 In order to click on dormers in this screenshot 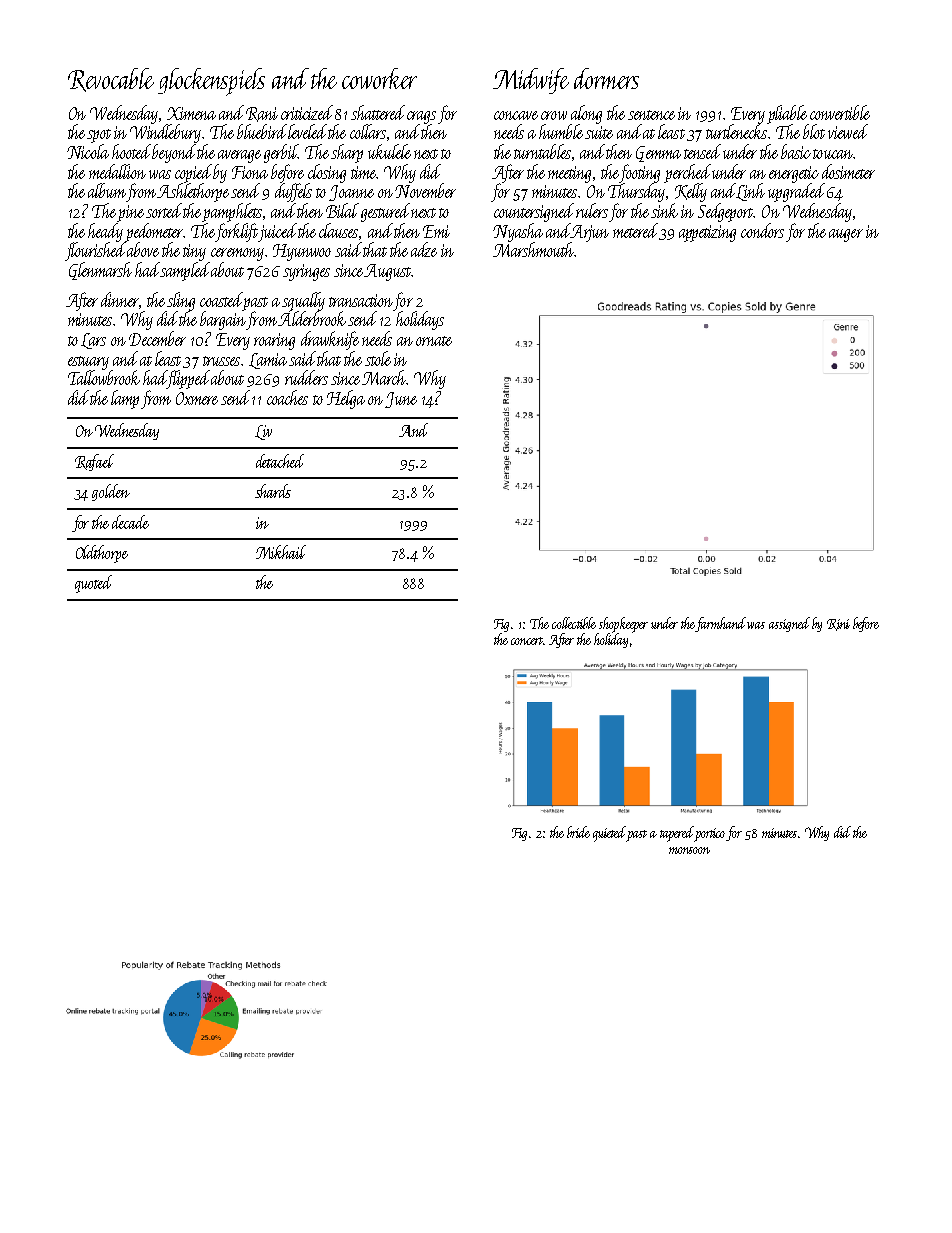, I will do `click(606, 78)`.
